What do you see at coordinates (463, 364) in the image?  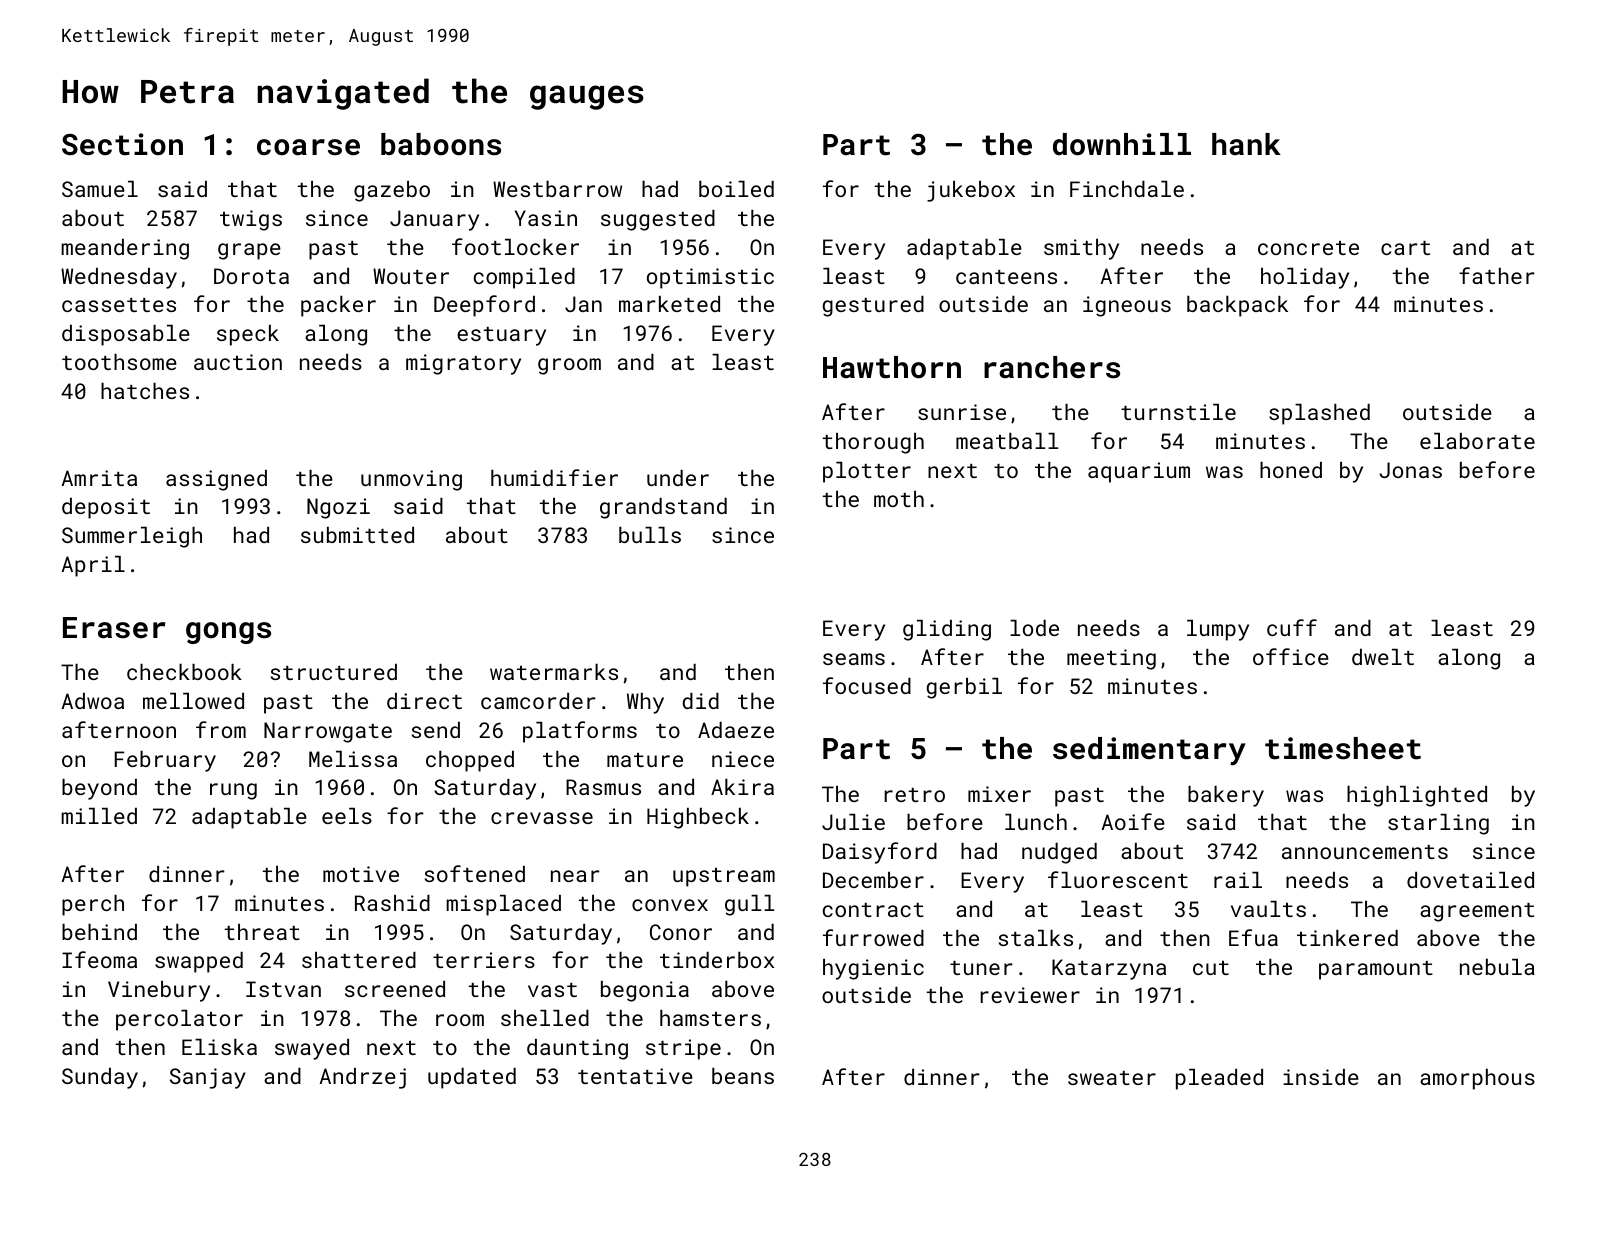 I see `migratory` at bounding box center [463, 364].
